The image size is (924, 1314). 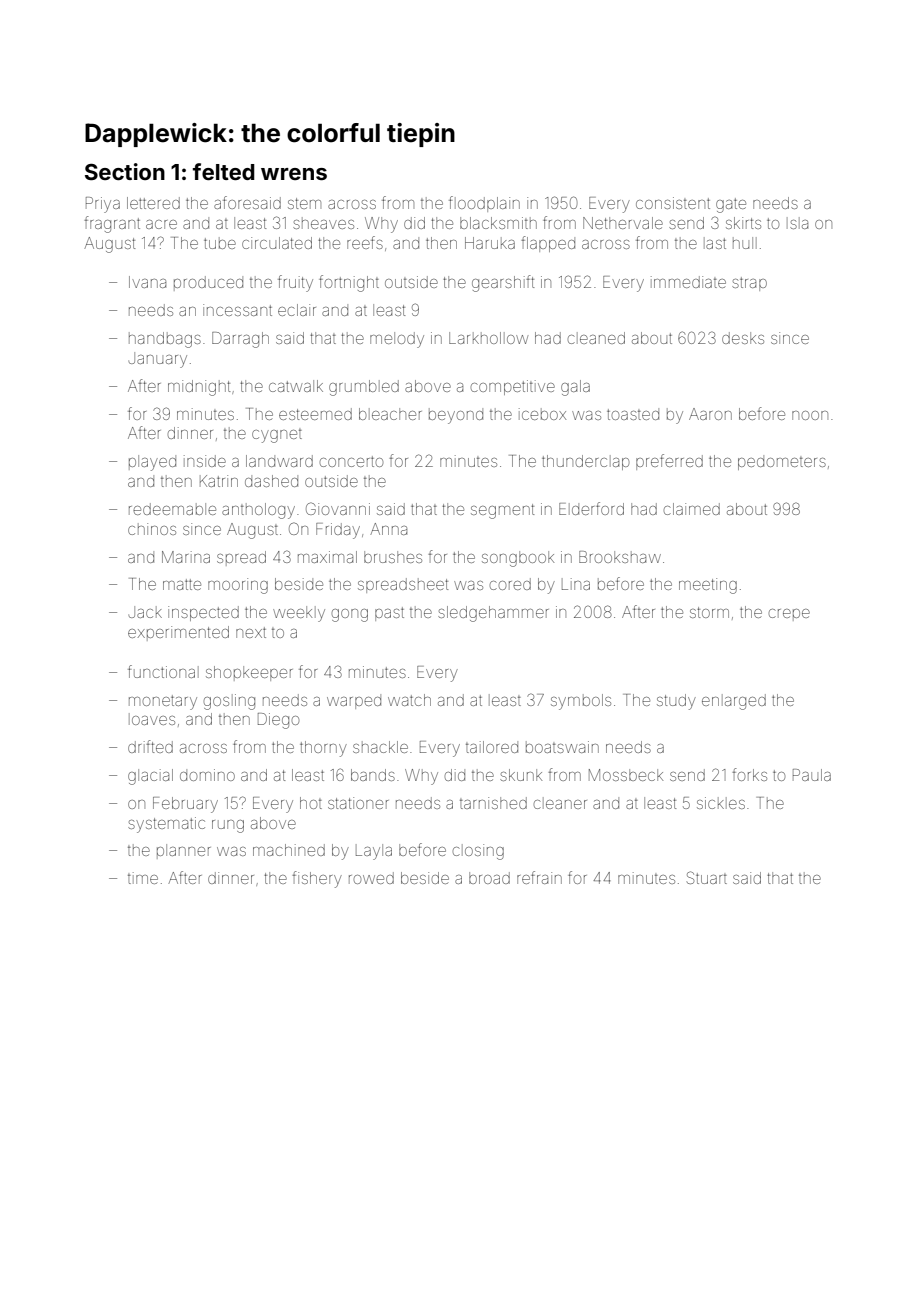 I want to click on time, so click(x=143, y=878).
